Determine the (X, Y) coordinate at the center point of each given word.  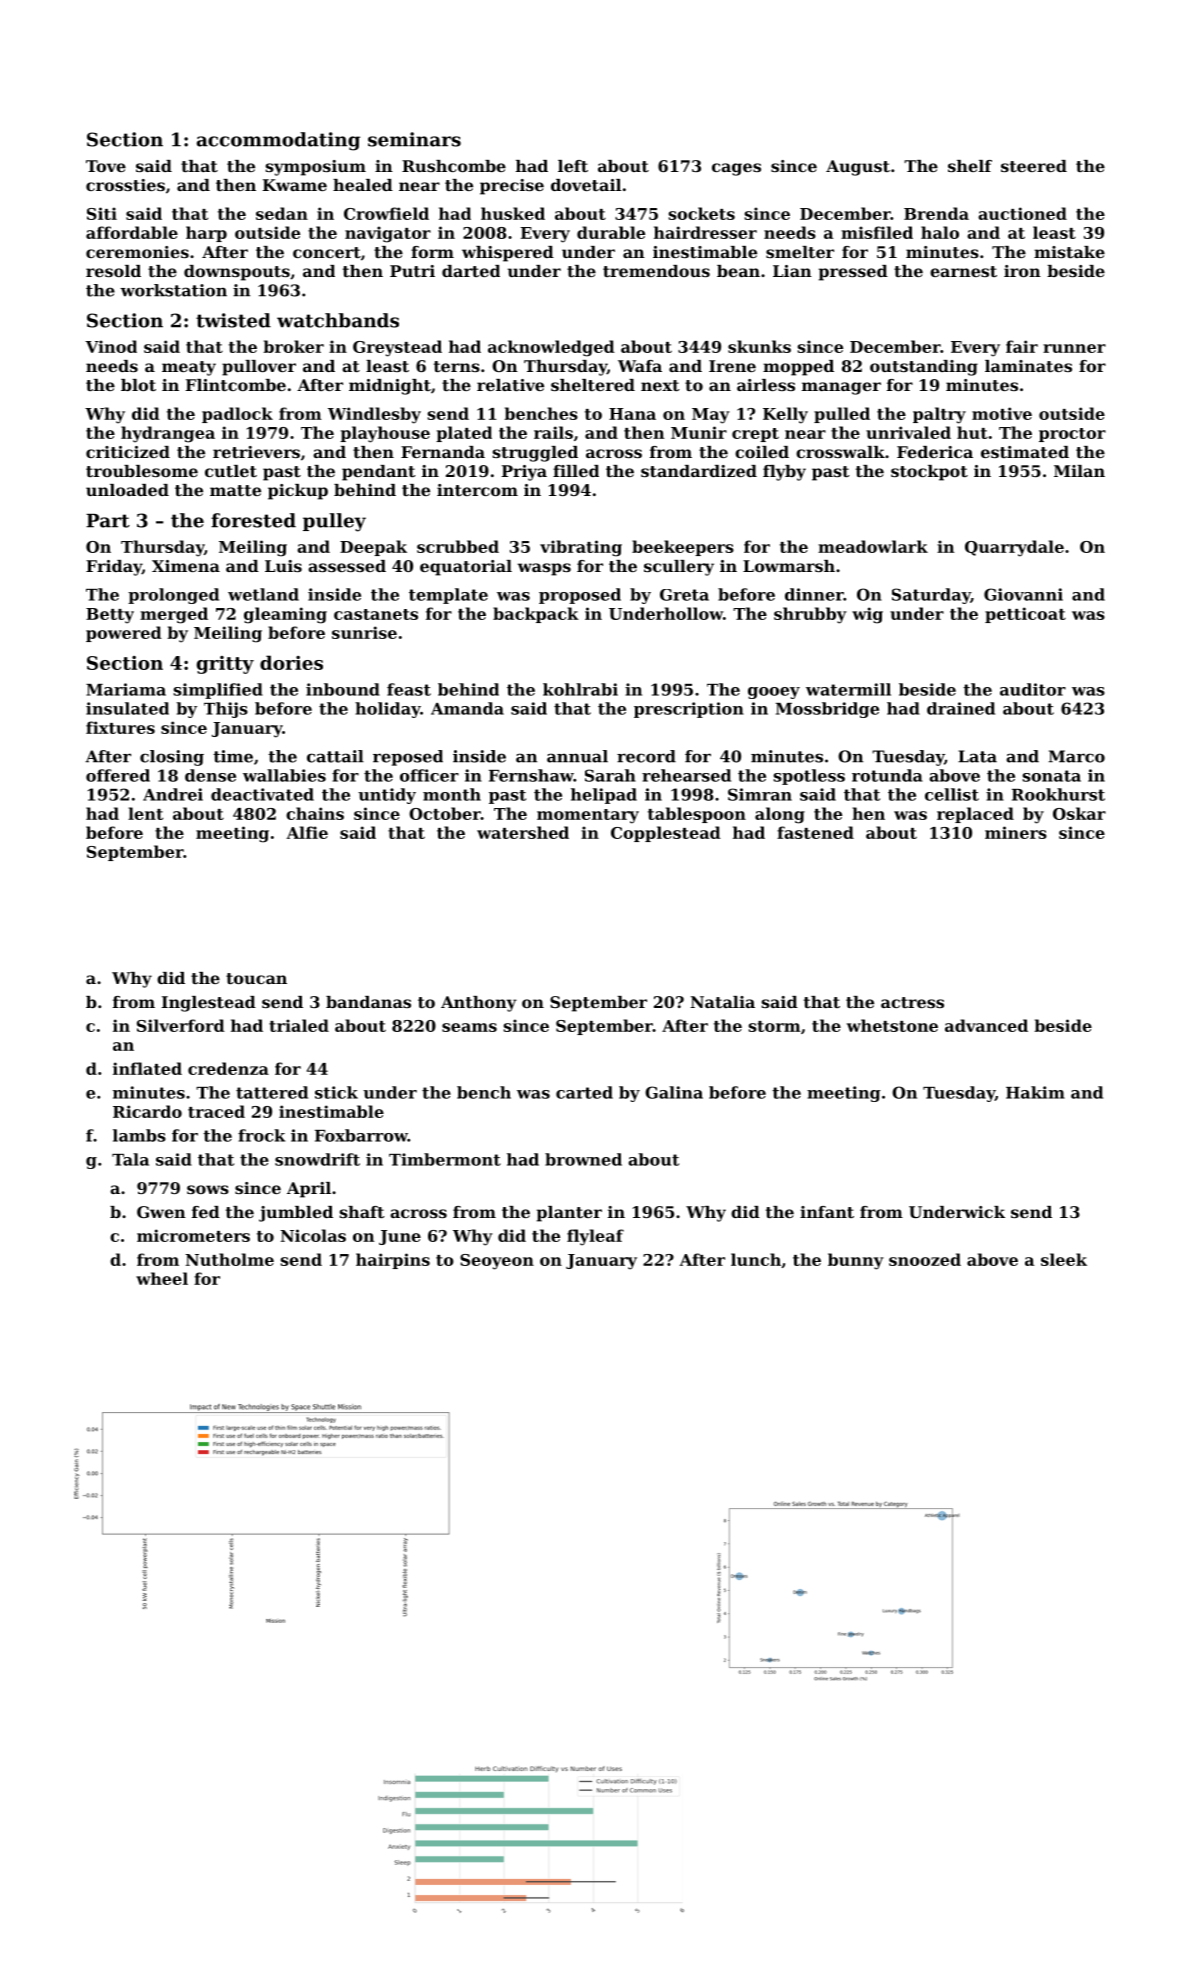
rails (553, 432)
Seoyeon (497, 1262)
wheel (162, 1278)
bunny (856, 1261)
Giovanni (1023, 594)
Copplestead (666, 834)
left (573, 166)
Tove (106, 166)
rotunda (887, 775)
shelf (970, 166)
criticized (128, 452)
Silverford (181, 1025)
